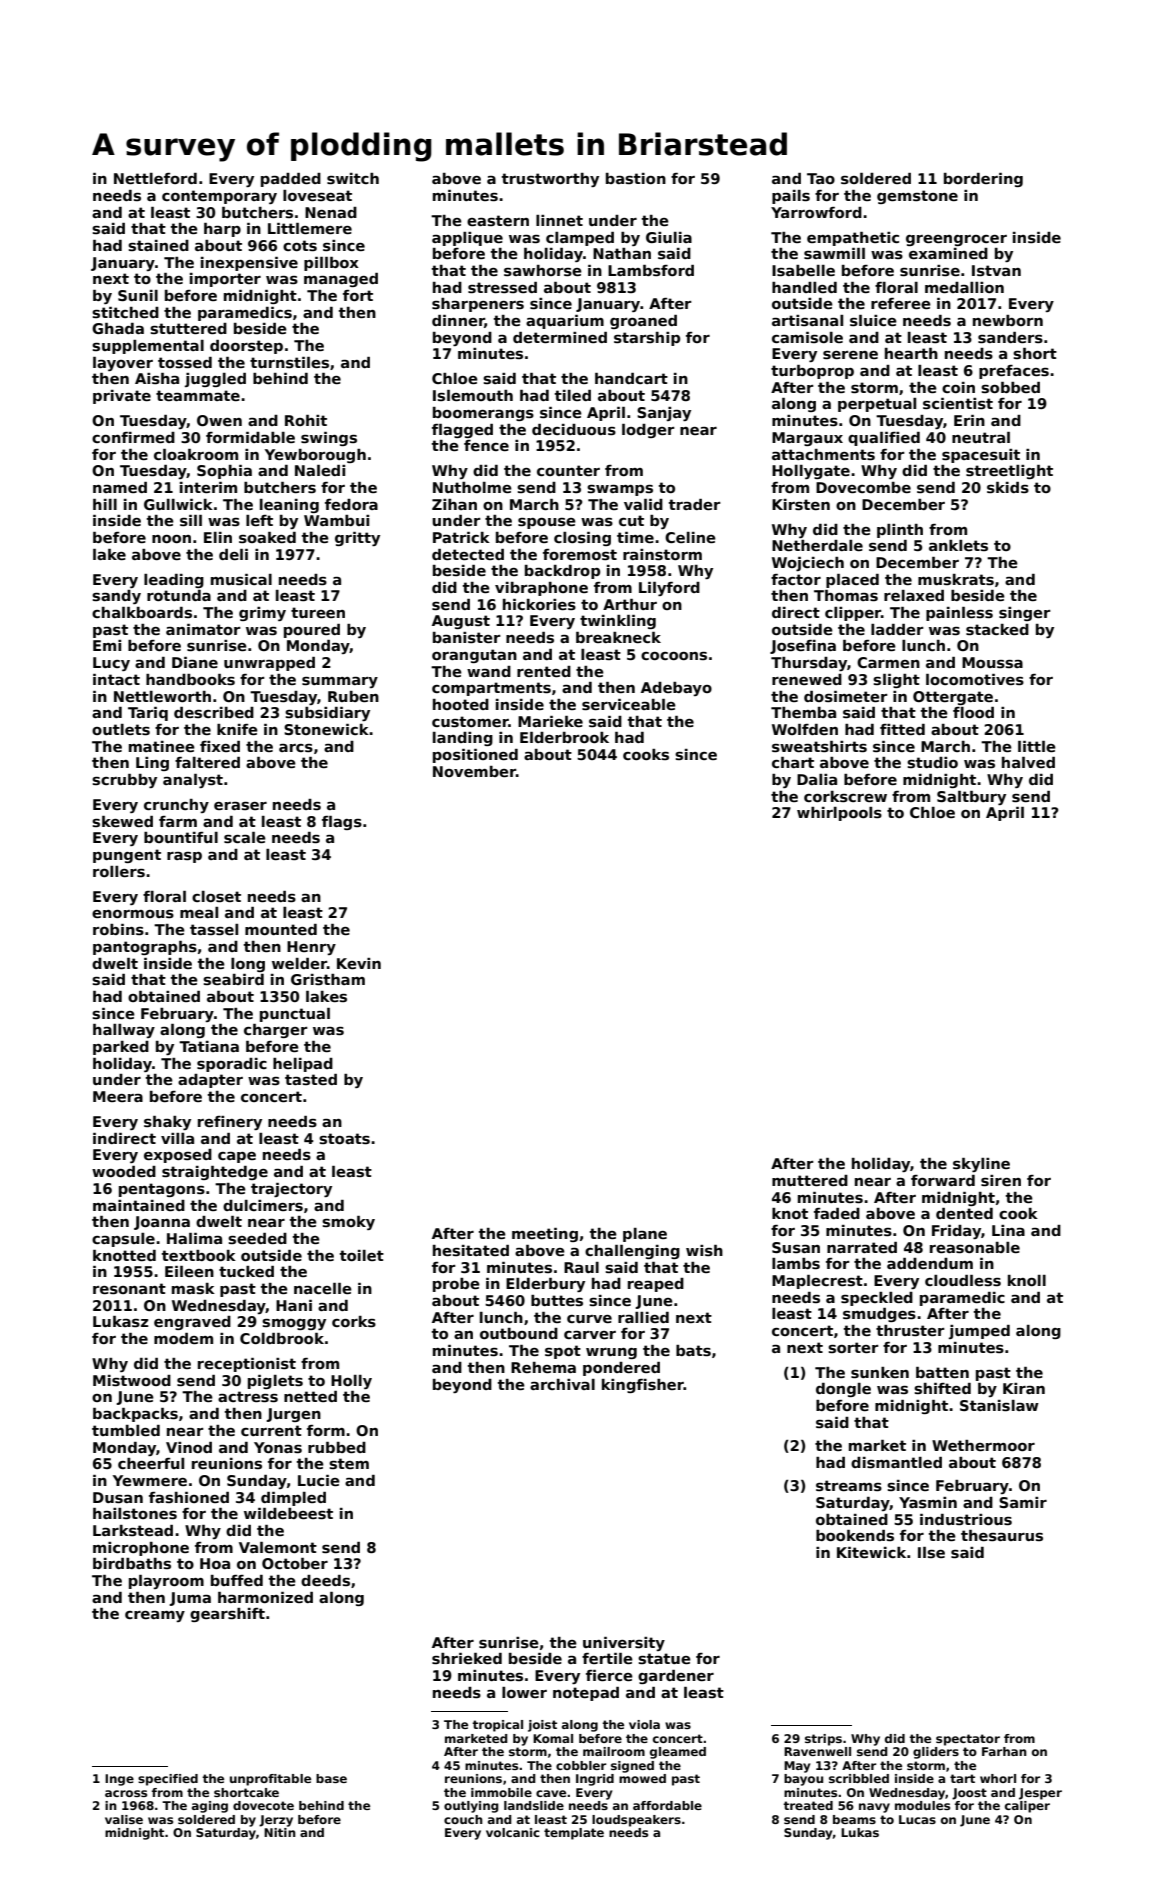  What do you see at coordinates (155, 1616) in the image?
I see `creamy` at bounding box center [155, 1616].
